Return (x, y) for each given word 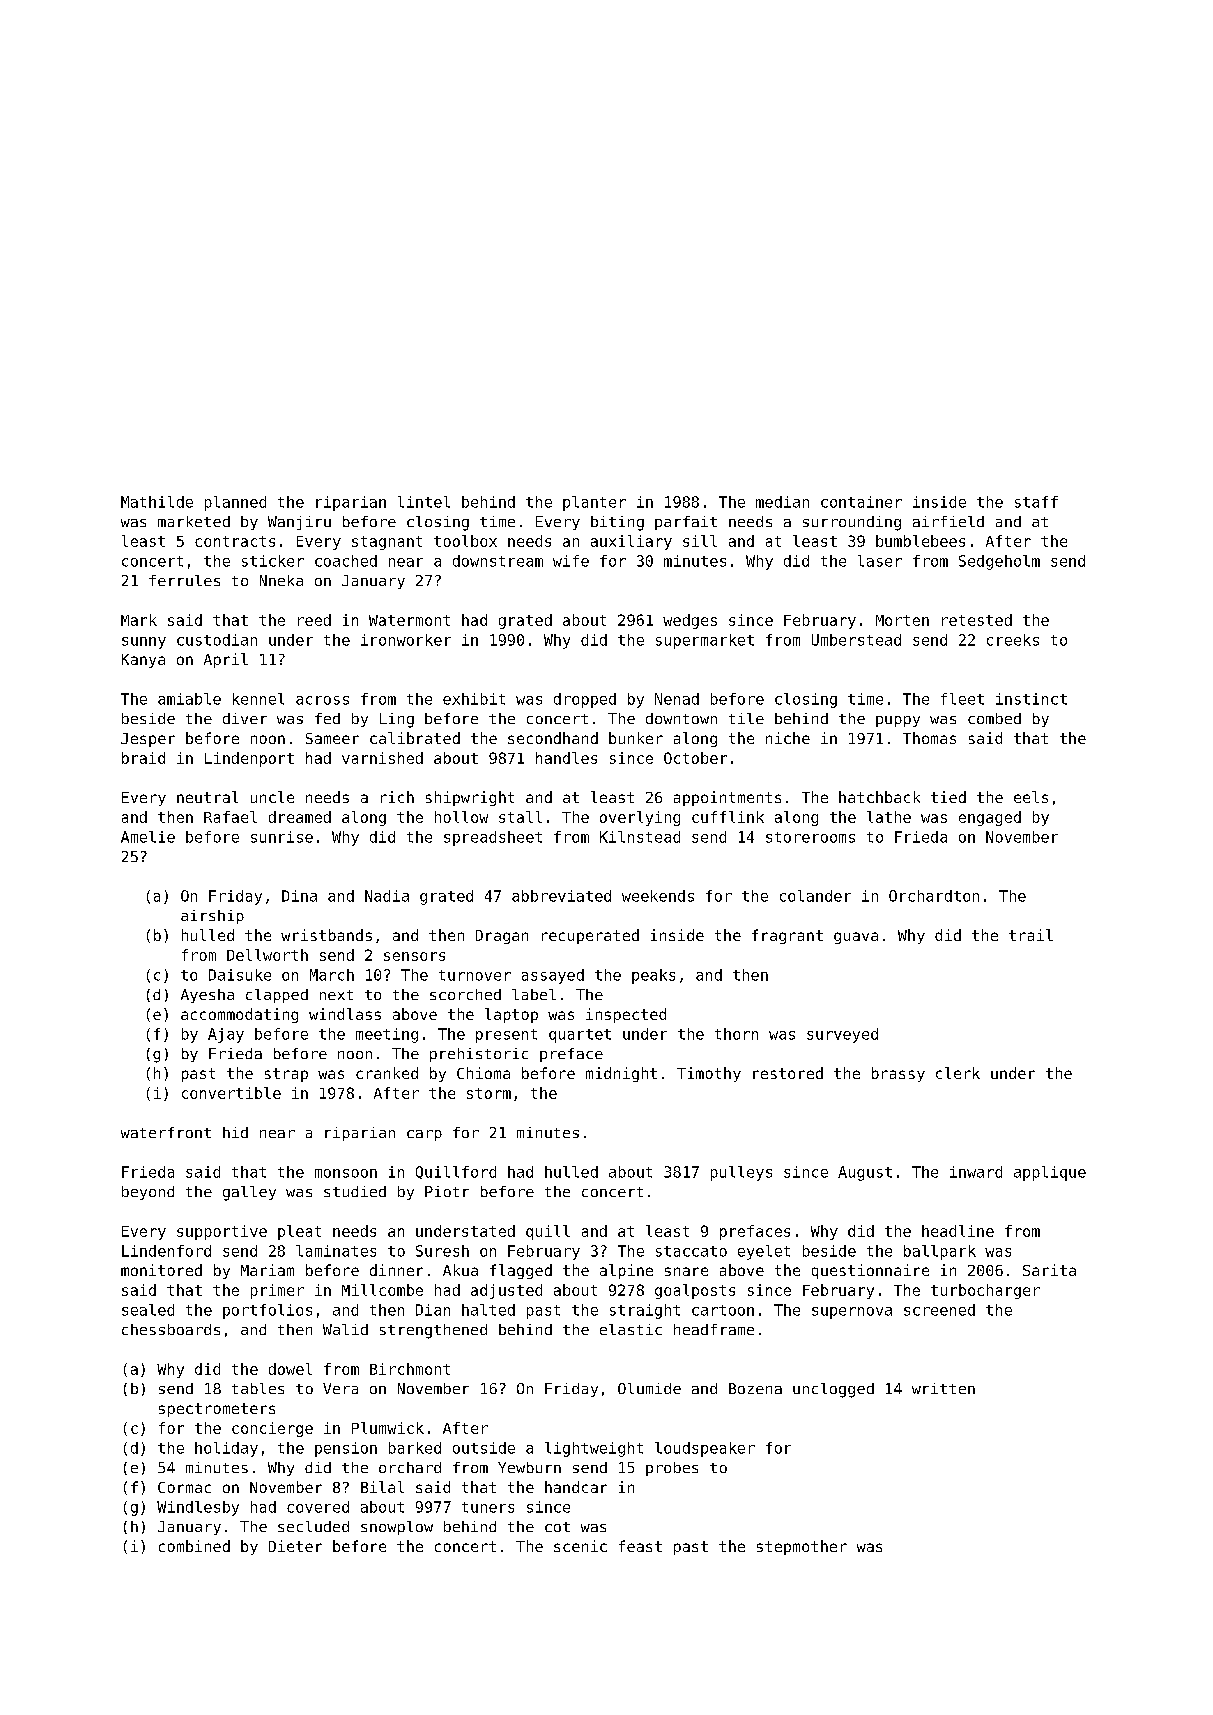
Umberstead (856, 640)
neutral (207, 797)
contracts (235, 541)
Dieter (295, 1546)
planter (594, 503)
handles (566, 758)
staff (1036, 502)
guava (856, 938)
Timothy (709, 1074)
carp (424, 1135)
